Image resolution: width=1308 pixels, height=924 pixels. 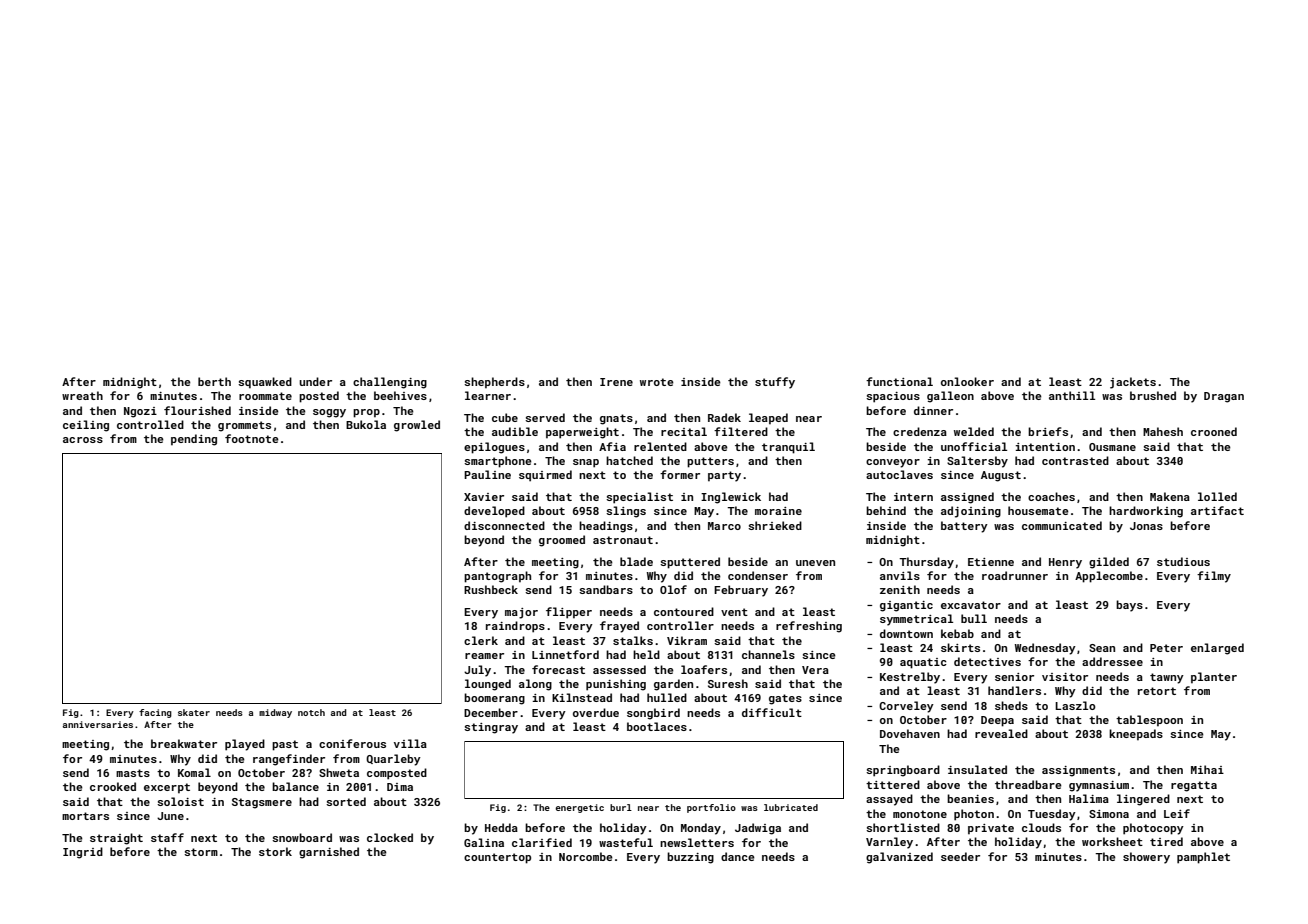 What do you see at coordinates (768, 419) in the screenshot?
I see `leaped` at bounding box center [768, 419].
